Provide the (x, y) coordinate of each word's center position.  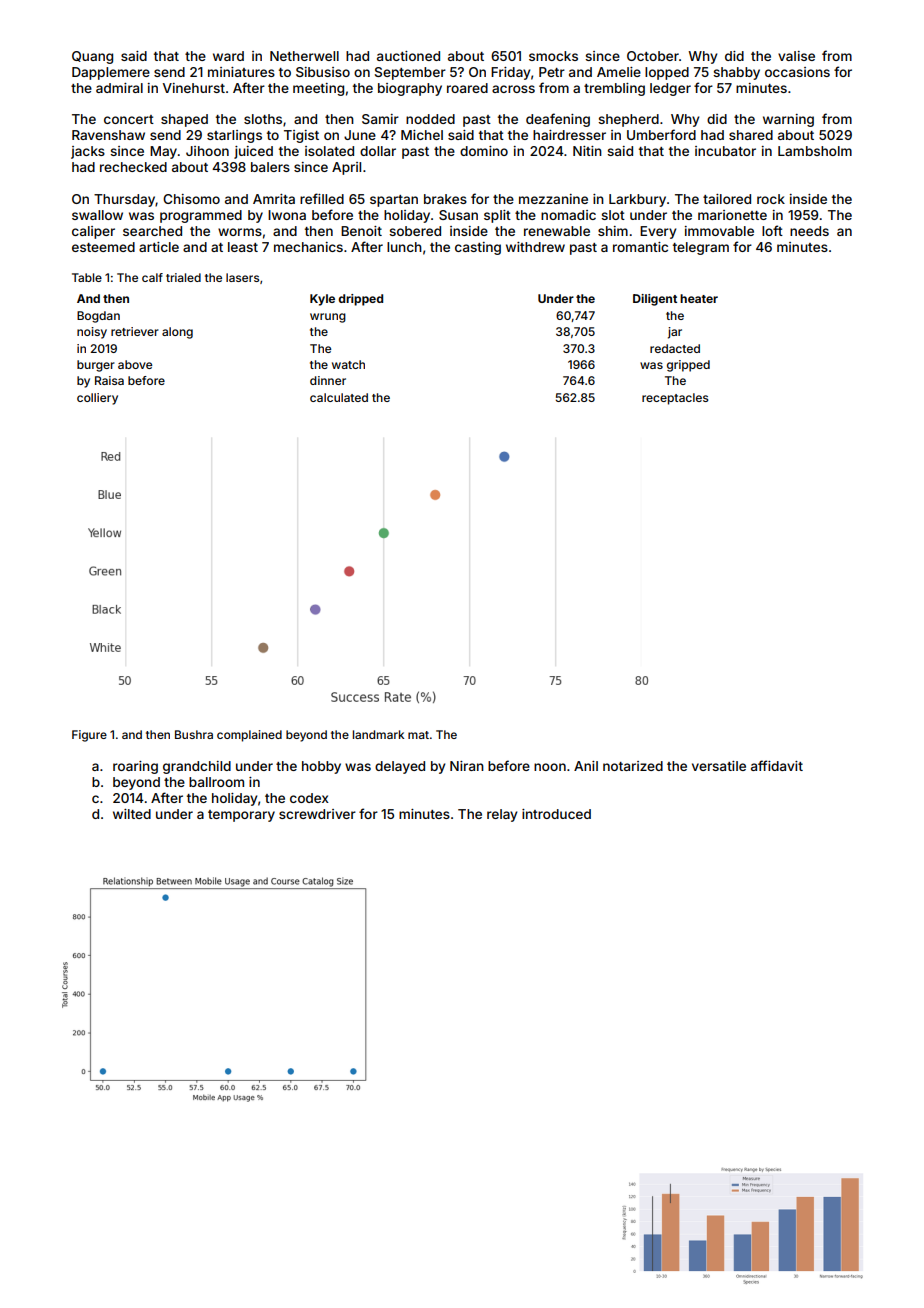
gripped (688, 366)
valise (796, 56)
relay (502, 815)
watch (348, 364)
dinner (328, 380)
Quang (92, 57)
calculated (339, 397)
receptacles (675, 399)
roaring (135, 767)
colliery (97, 399)
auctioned (408, 56)
